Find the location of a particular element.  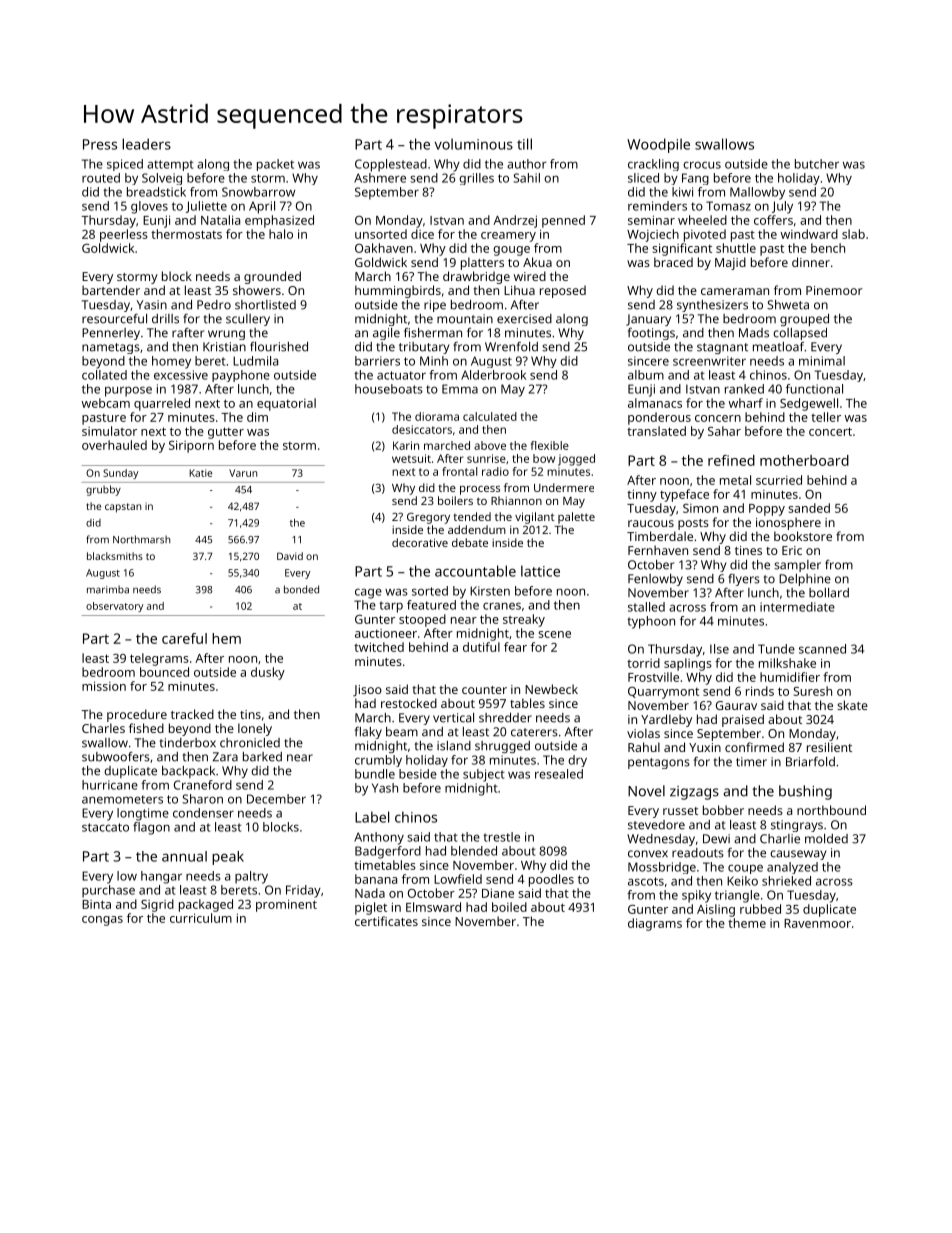

Woodpile is located at coordinates (658, 145).
